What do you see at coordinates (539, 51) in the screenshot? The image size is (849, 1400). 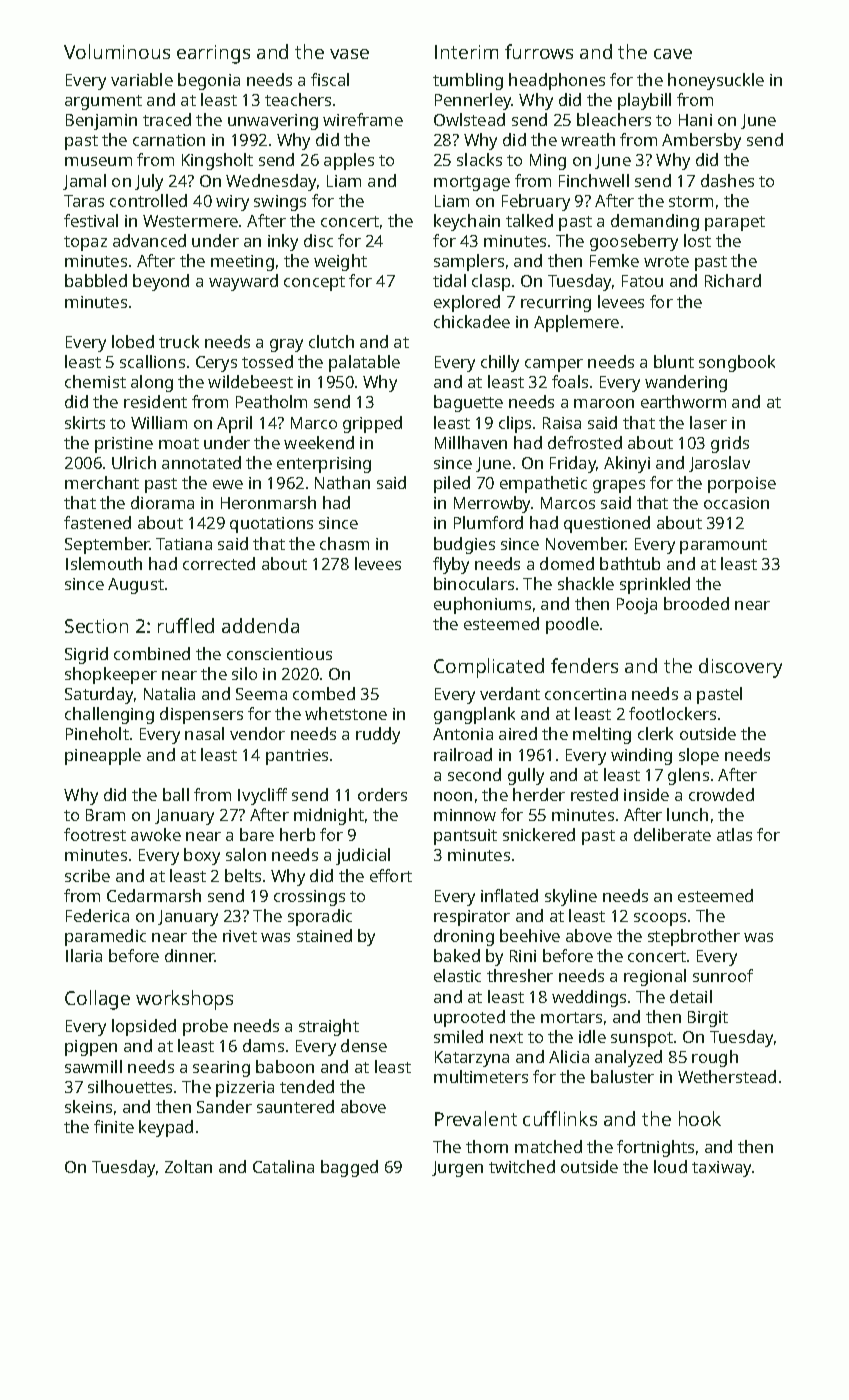 I see `furrows` at bounding box center [539, 51].
